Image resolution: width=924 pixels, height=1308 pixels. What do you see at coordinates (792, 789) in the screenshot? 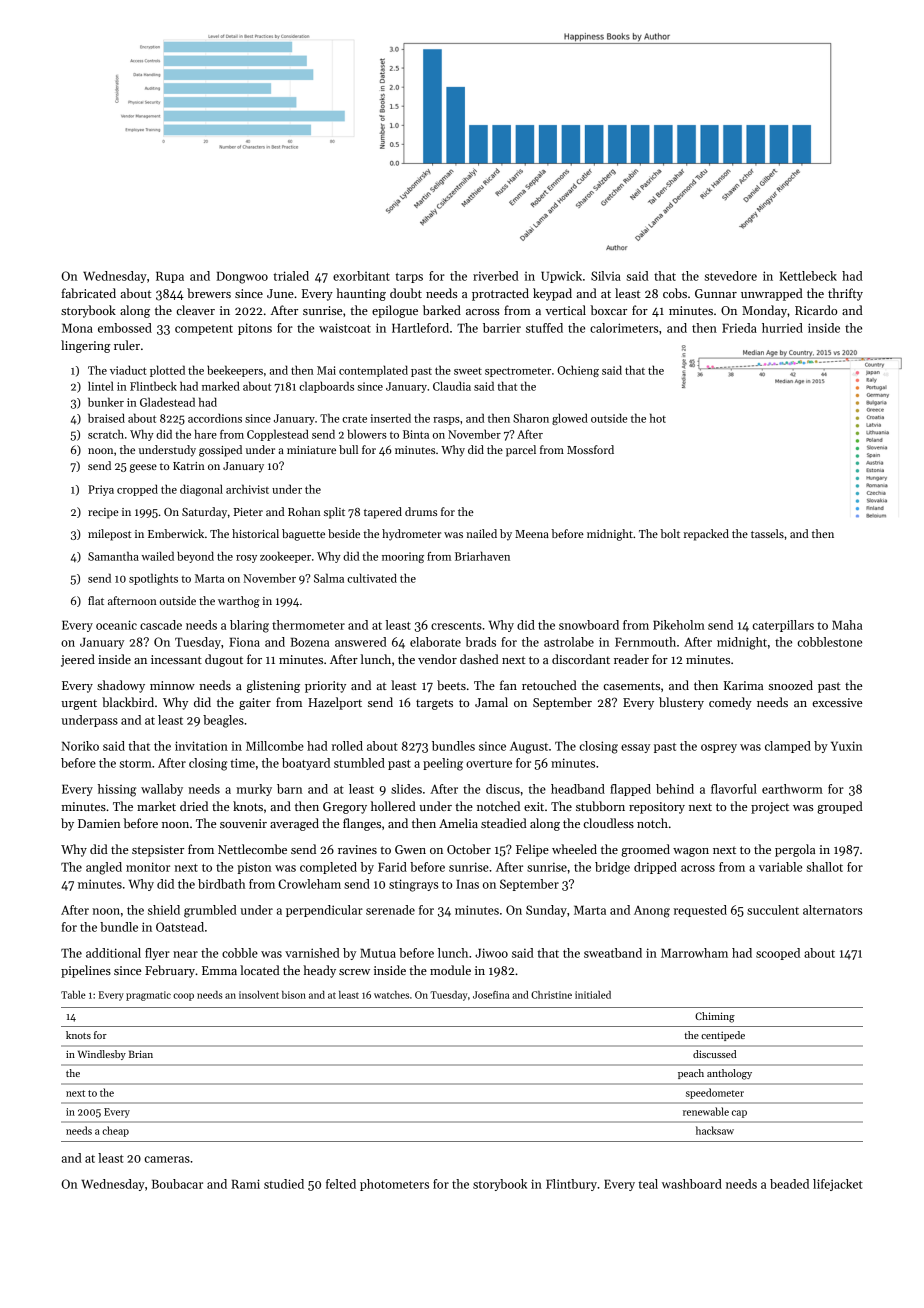
I see `earthworm` at bounding box center [792, 789].
